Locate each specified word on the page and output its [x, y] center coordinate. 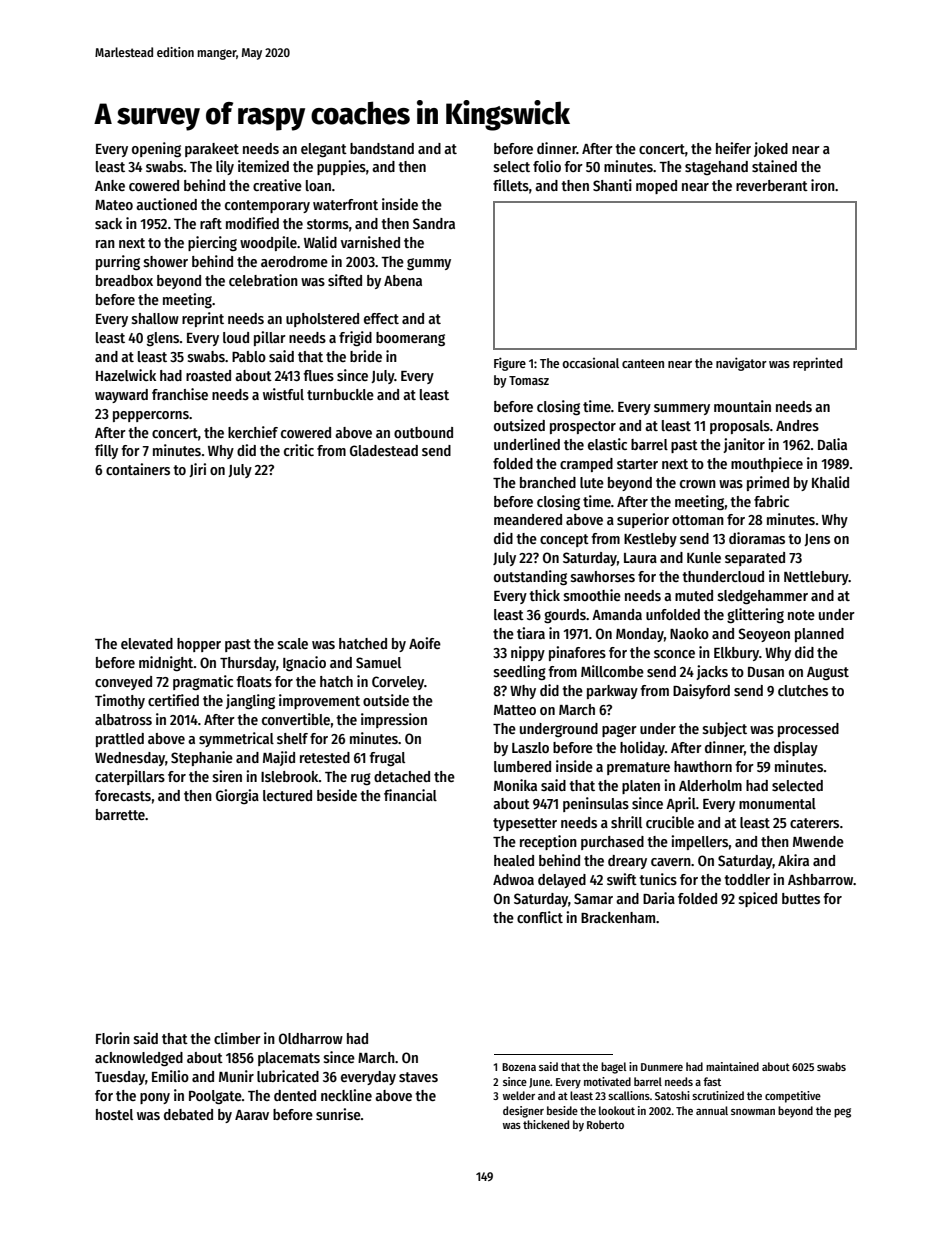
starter [637, 464]
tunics [658, 879]
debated [188, 1114]
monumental [777, 803]
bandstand [382, 148]
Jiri [197, 470]
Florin [113, 1038]
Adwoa [513, 879]
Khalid [830, 482]
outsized [519, 425]
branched [548, 482]
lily [225, 167]
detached [402, 776]
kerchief [253, 432]
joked [771, 149]
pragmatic [203, 682]
